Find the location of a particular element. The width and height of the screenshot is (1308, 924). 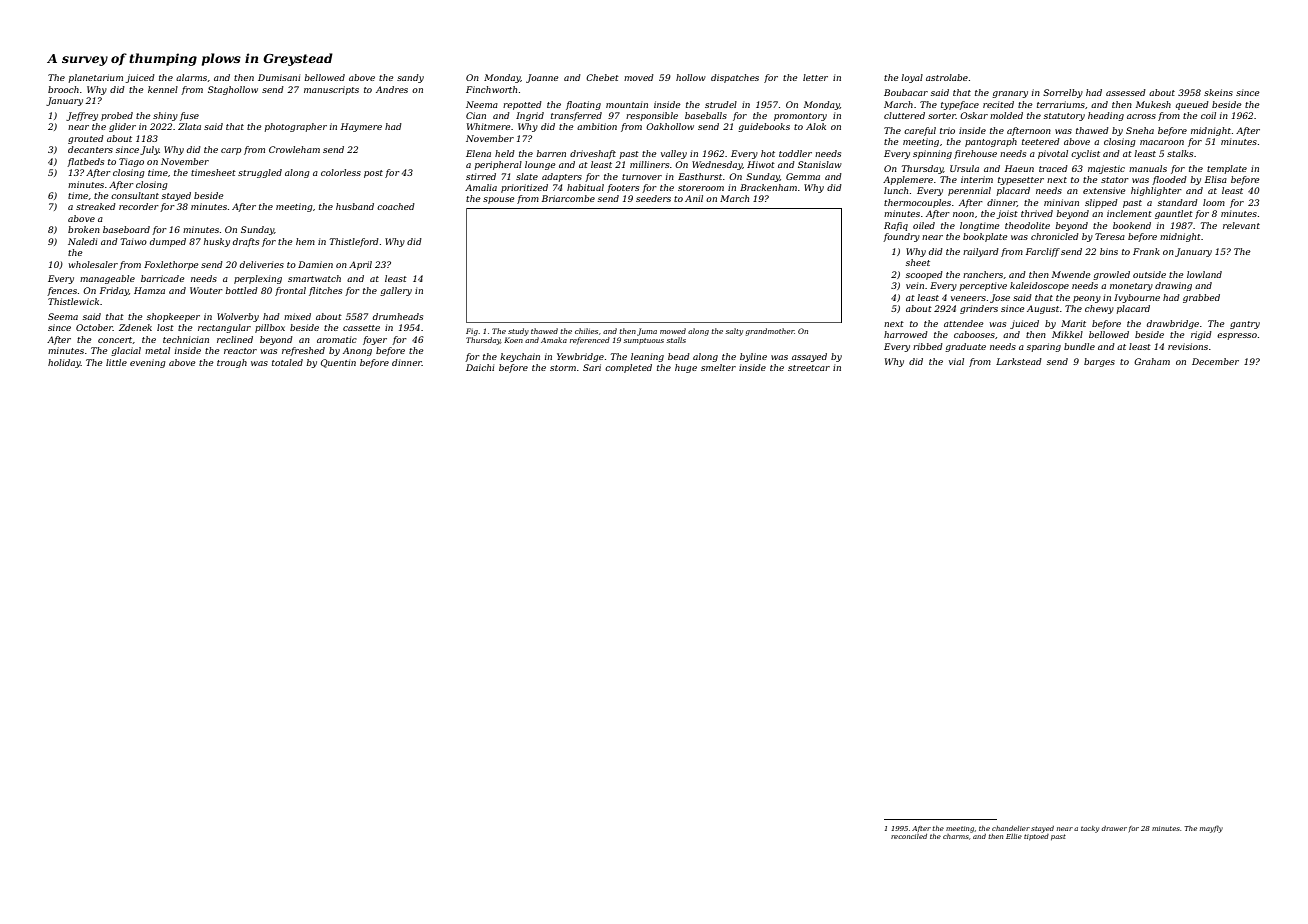

mayfly is located at coordinates (1211, 829).
